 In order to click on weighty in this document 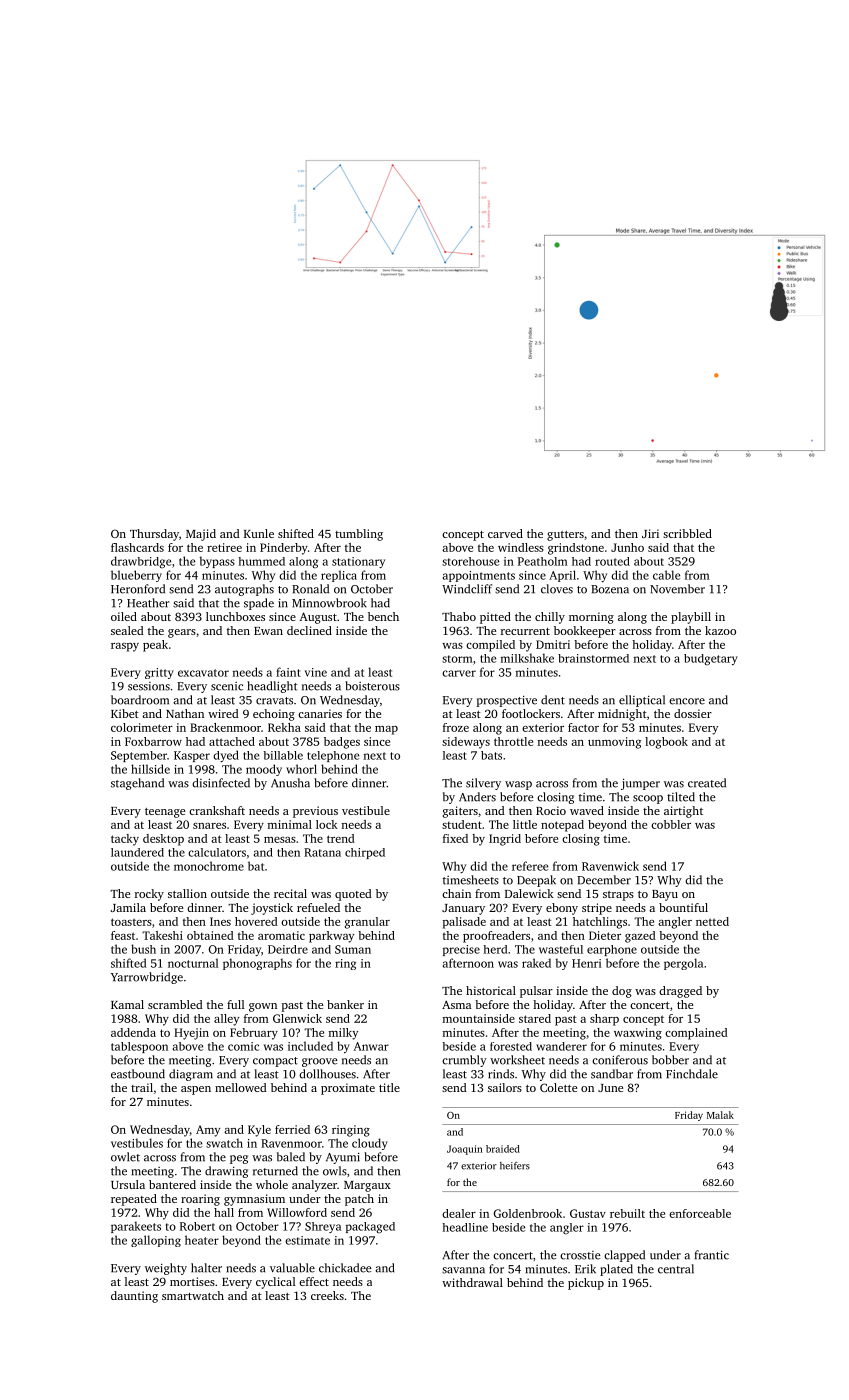, I will do `click(166, 1269)`.
